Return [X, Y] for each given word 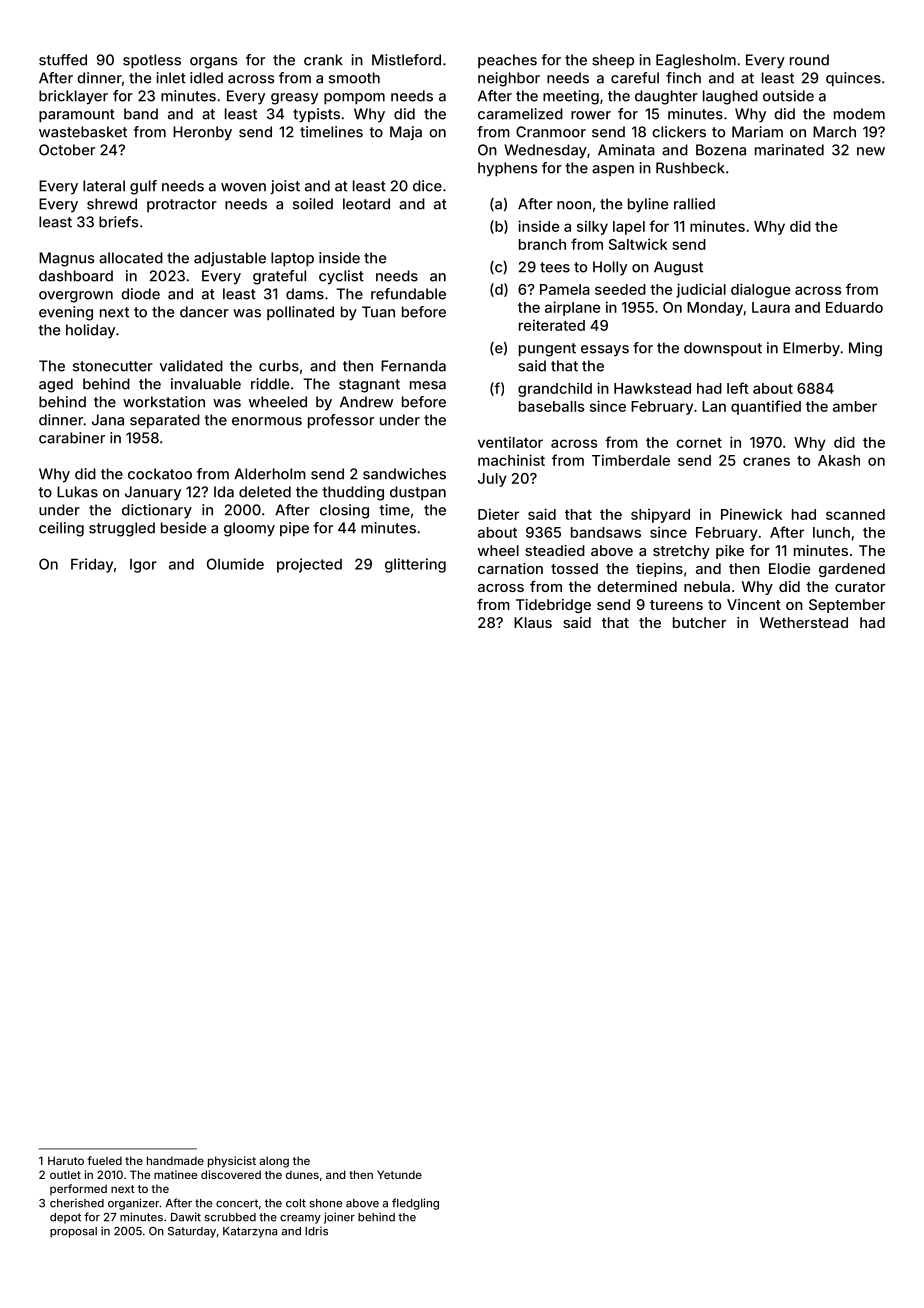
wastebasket [83, 132]
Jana [108, 420]
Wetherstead [804, 622]
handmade [175, 1160]
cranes [766, 461]
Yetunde [399, 1174]
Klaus [533, 622]
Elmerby [811, 349]
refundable [408, 294]
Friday [92, 565]
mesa [428, 385]
